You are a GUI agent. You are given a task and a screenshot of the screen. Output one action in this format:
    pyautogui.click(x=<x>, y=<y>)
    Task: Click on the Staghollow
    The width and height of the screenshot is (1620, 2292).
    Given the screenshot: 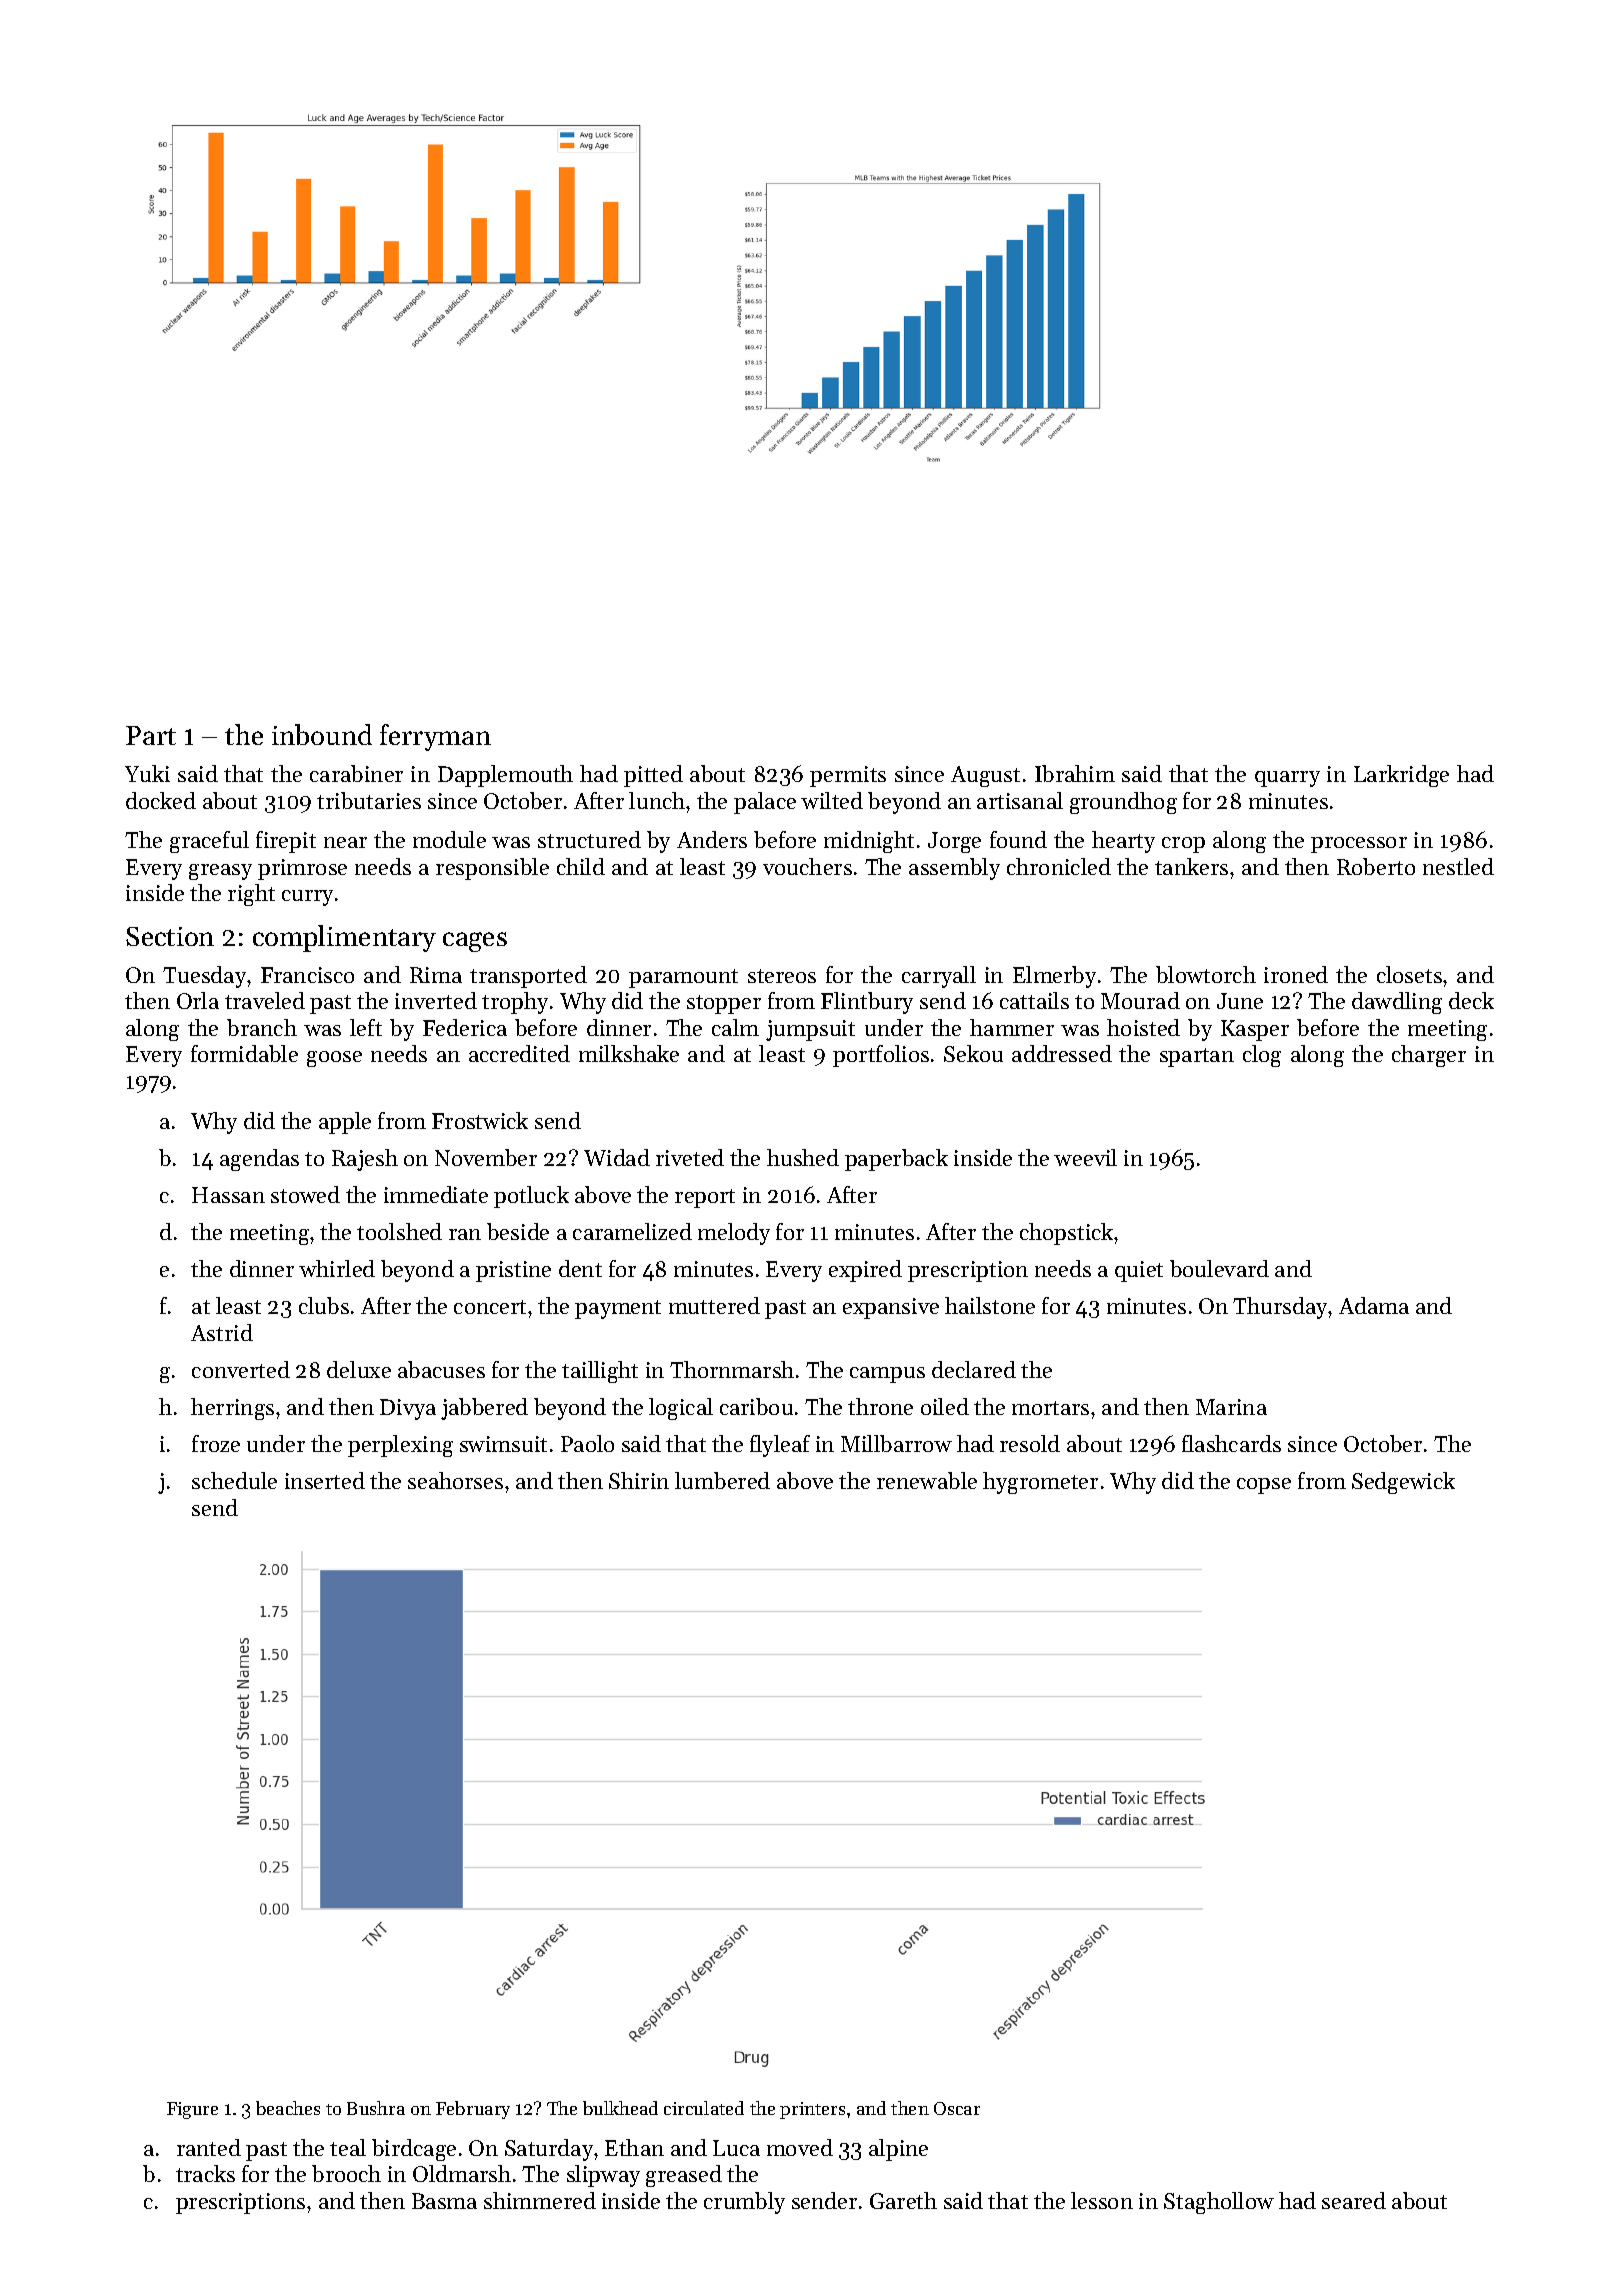 What is the action you would take?
    pyautogui.click(x=1219, y=2203)
